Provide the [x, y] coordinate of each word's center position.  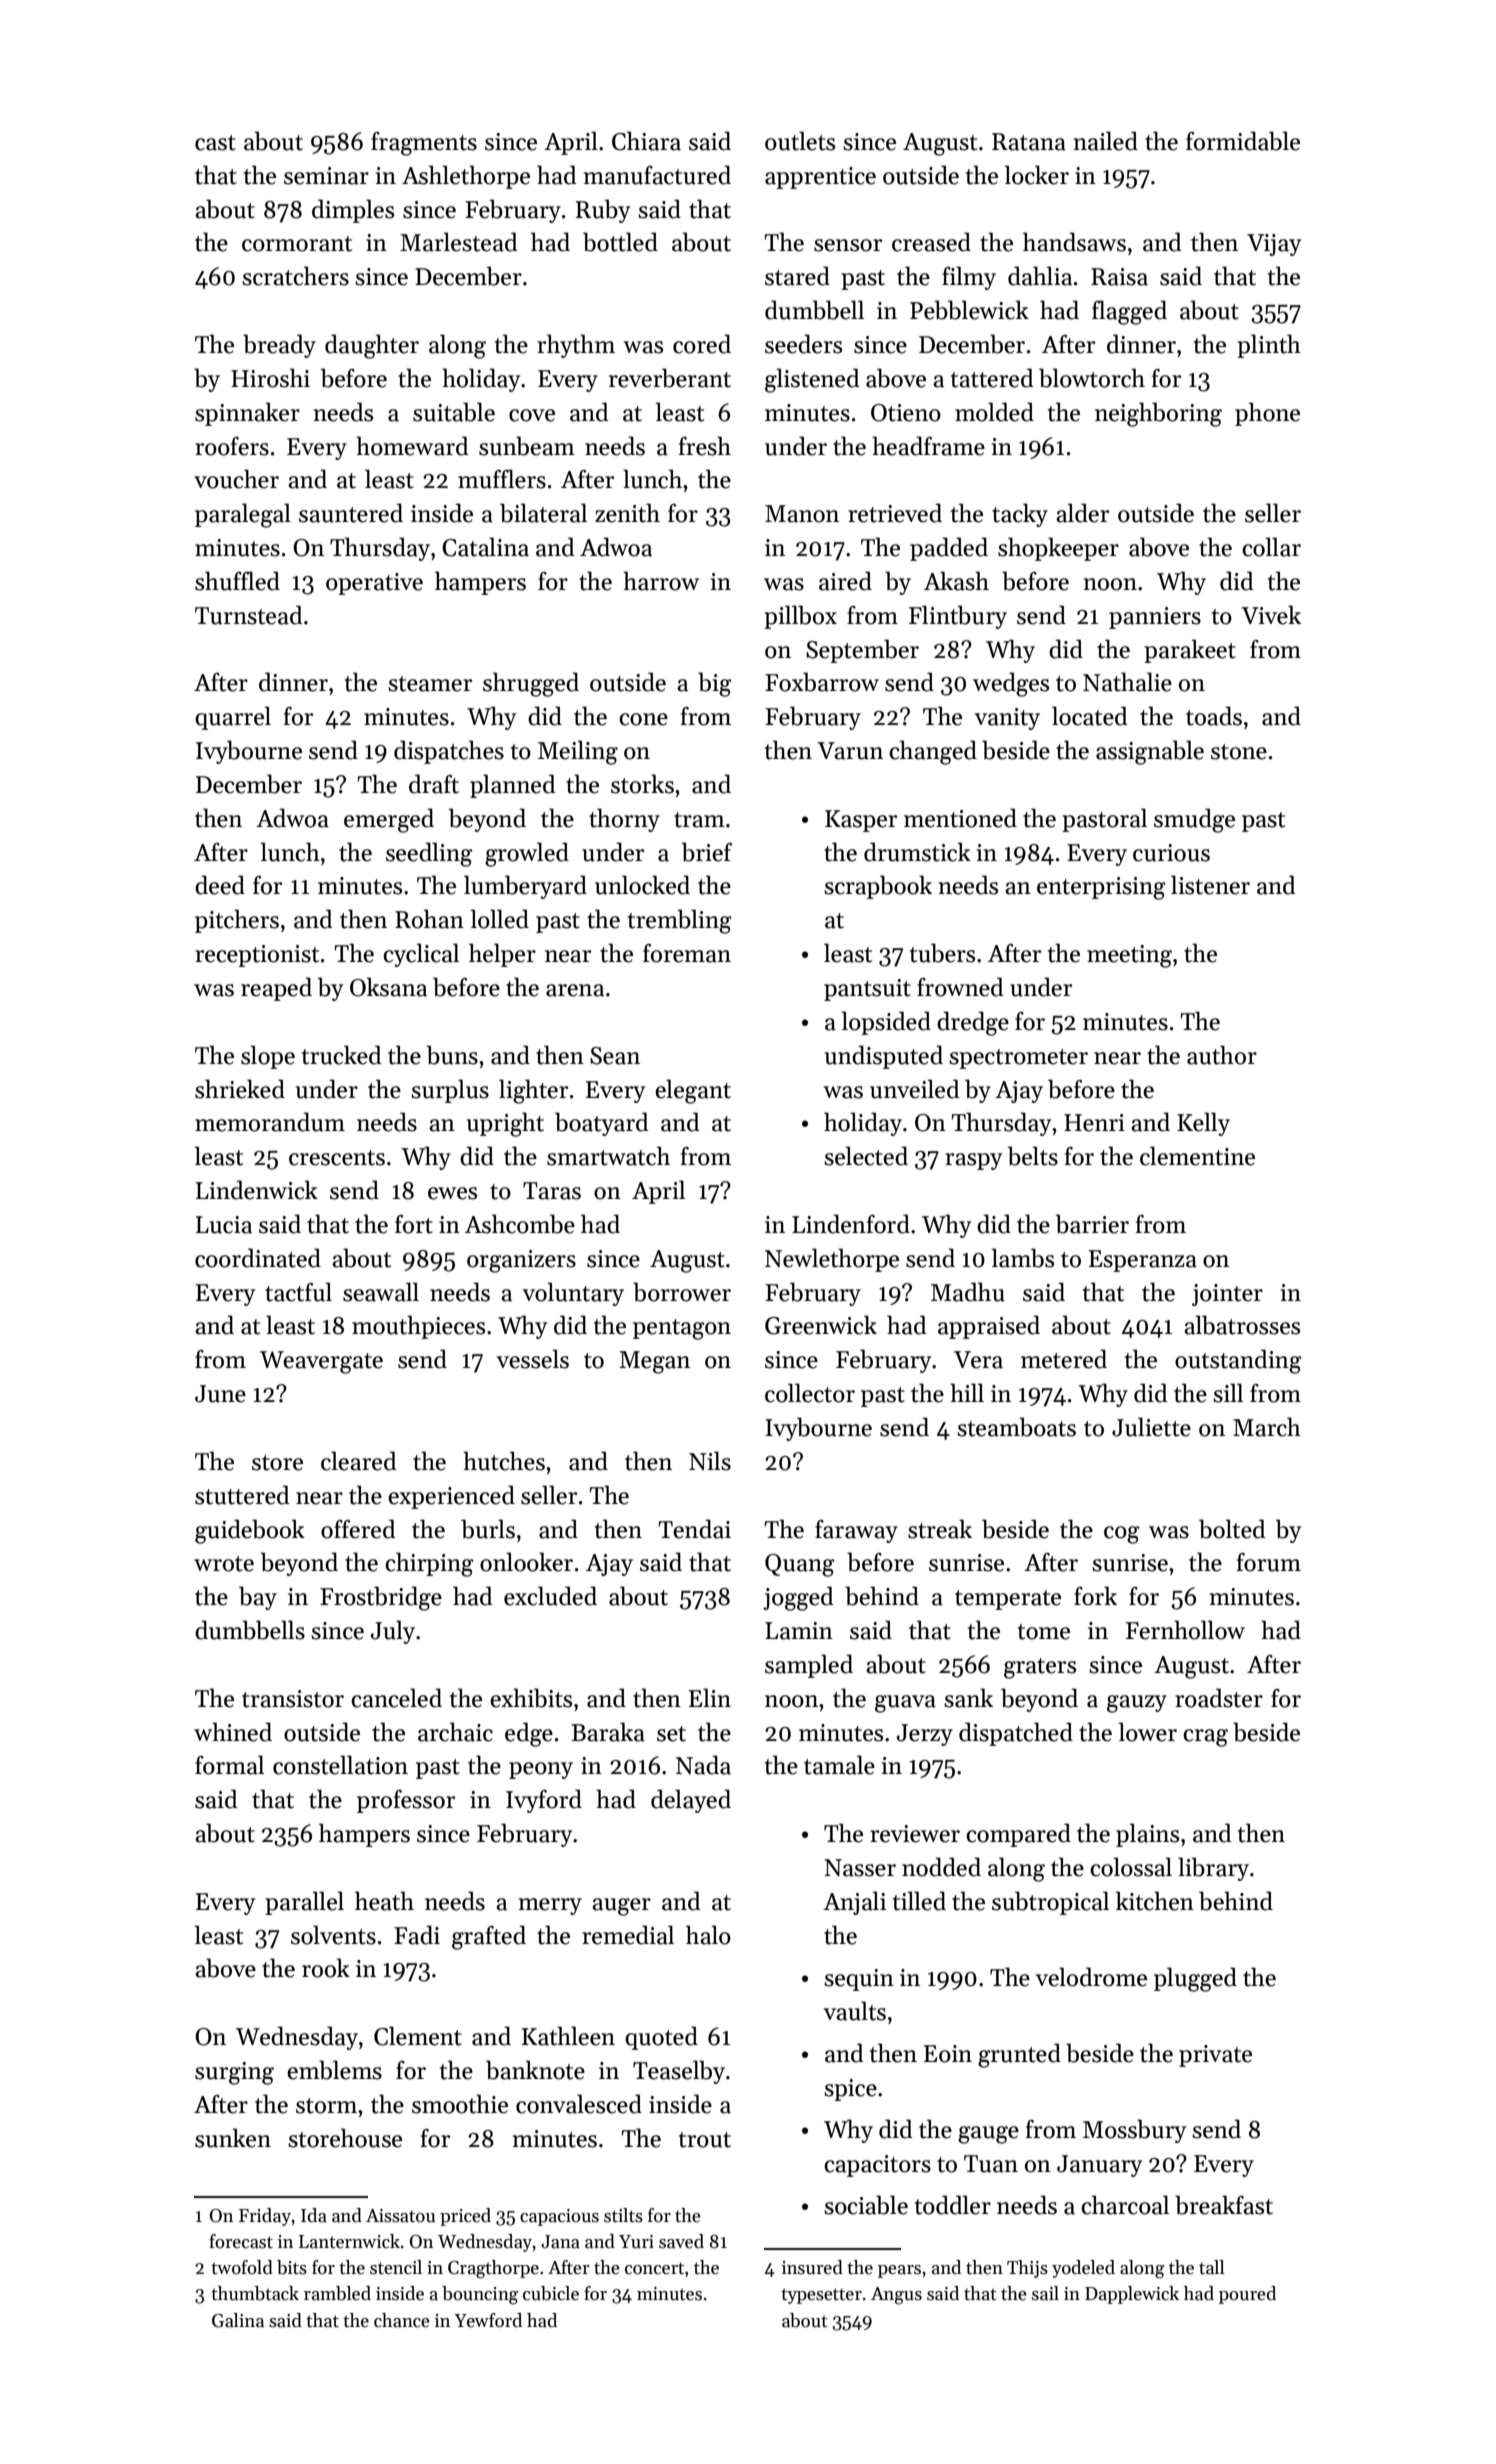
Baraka [608, 1732]
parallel [304, 1903]
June [220, 1394]
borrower [682, 1292]
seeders [803, 344]
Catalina [485, 547]
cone [643, 719]
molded [994, 412]
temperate [1008, 1600]
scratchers [295, 276]
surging [234, 2073]
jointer [1227, 1295]
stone [1239, 752]
